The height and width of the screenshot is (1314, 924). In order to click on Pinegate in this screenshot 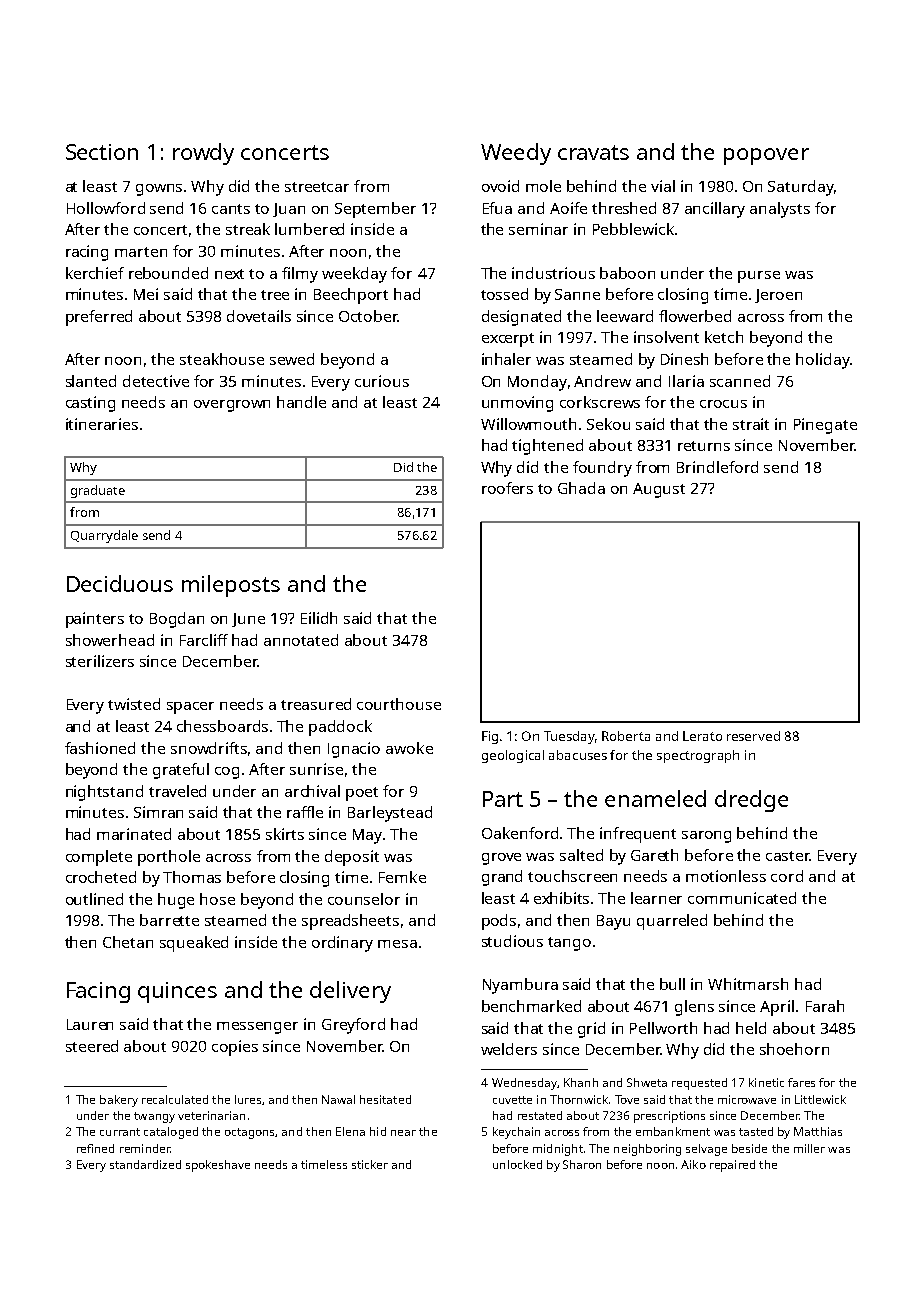, I will do `click(825, 426)`.
